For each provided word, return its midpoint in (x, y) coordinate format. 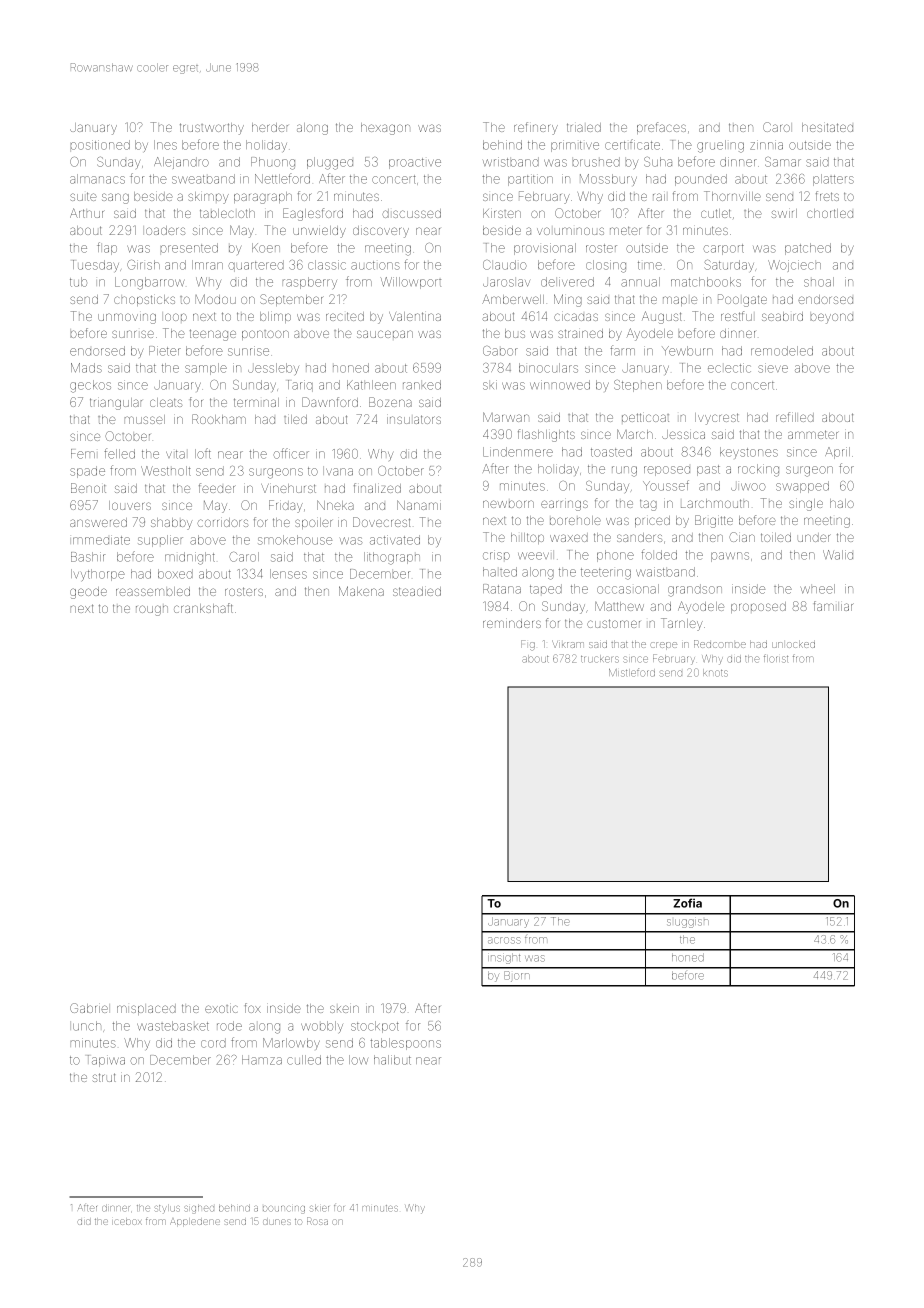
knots (715, 673)
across (504, 940)
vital (175, 454)
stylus (167, 1208)
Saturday (729, 266)
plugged (330, 163)
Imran (207, 265)
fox (253, 1008)
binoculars (548, 368)
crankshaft (203, 608)
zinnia (766, 145)
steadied (417, 591)
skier (319, 1208)
